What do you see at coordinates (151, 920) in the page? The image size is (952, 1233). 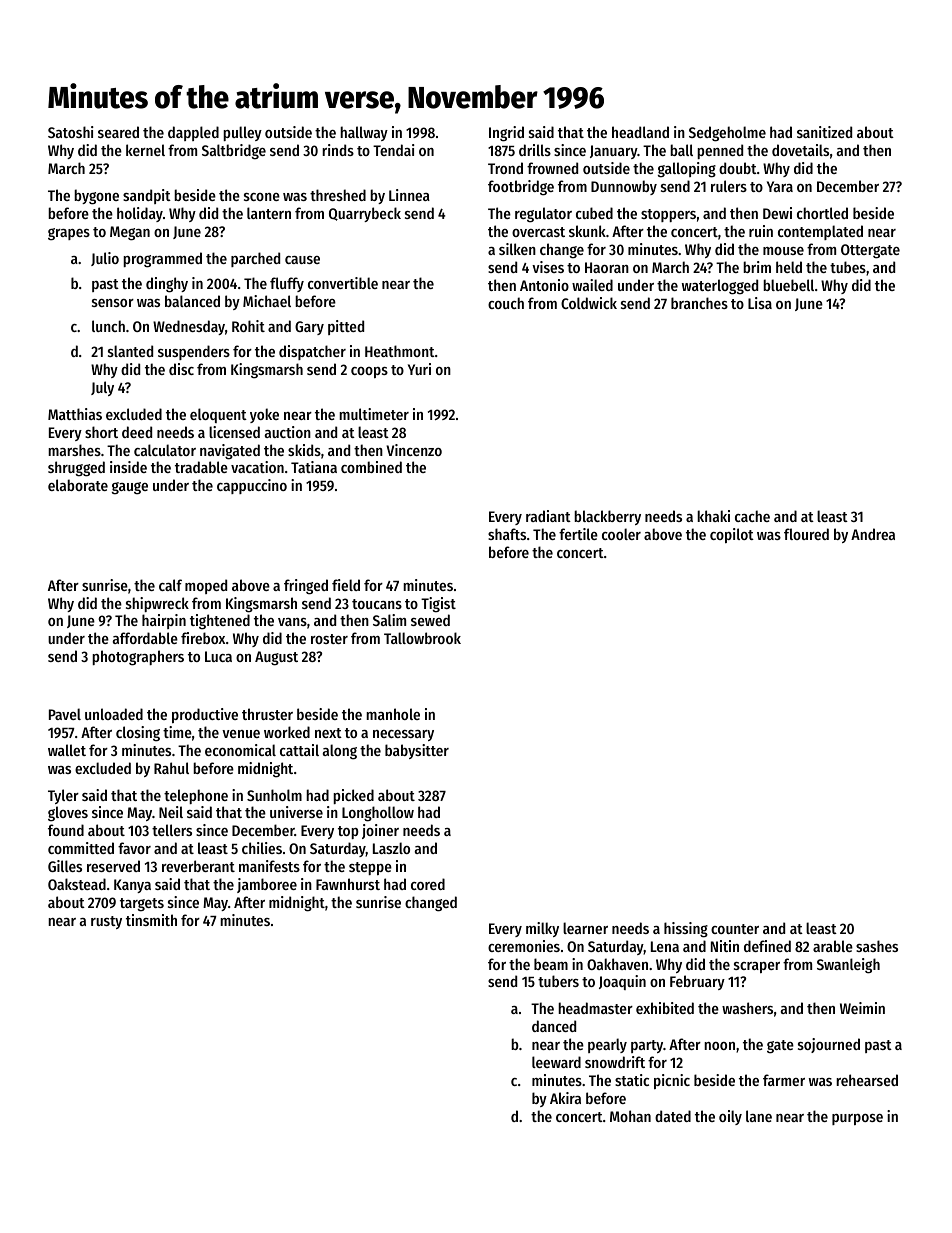 I see `tinsmith` at bounding box center [151, 920].
